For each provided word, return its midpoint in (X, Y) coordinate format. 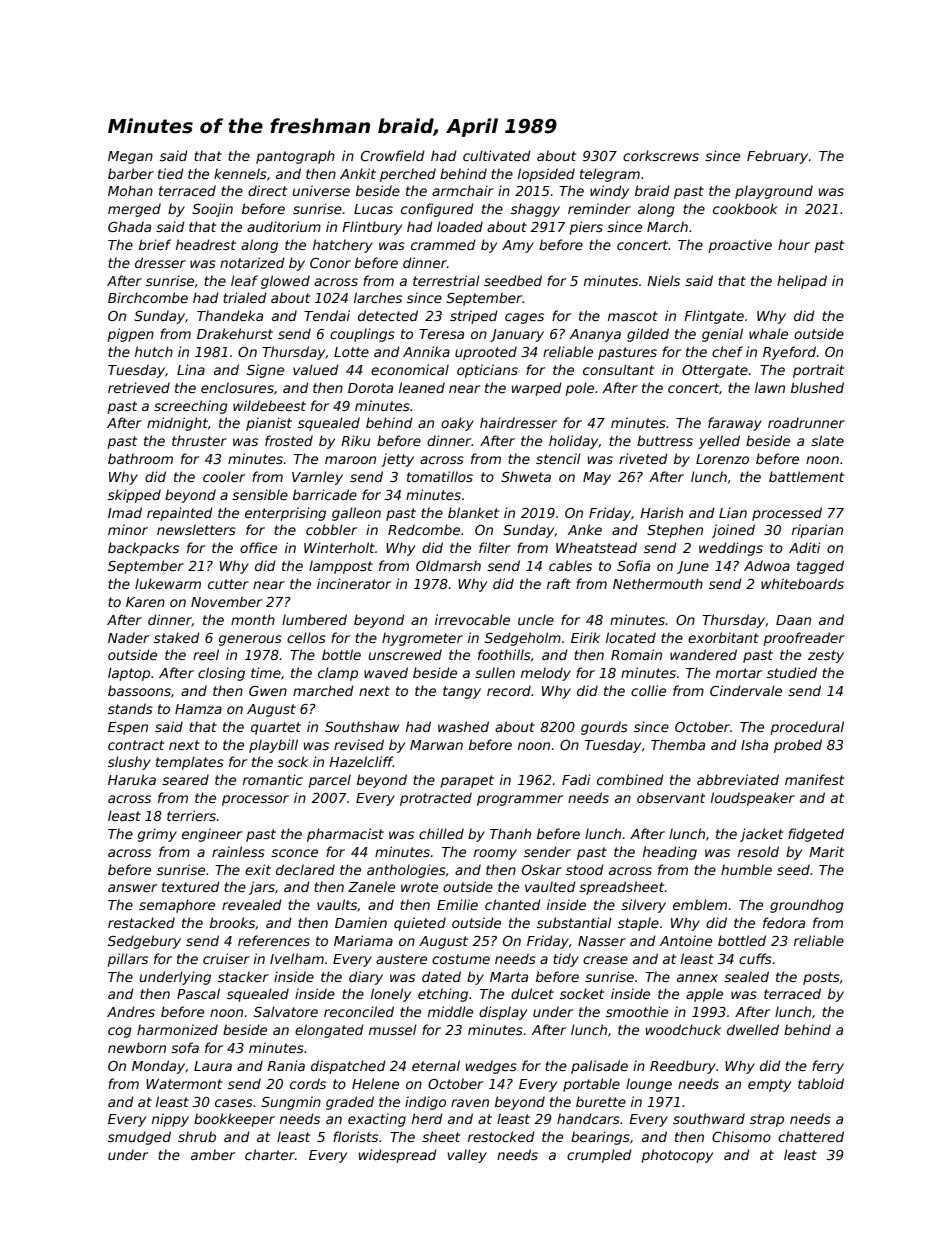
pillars (127, 960)
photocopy (677, 1156)
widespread (398, 1156)
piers (586, 228)
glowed (285, 282)
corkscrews (661, 155)
